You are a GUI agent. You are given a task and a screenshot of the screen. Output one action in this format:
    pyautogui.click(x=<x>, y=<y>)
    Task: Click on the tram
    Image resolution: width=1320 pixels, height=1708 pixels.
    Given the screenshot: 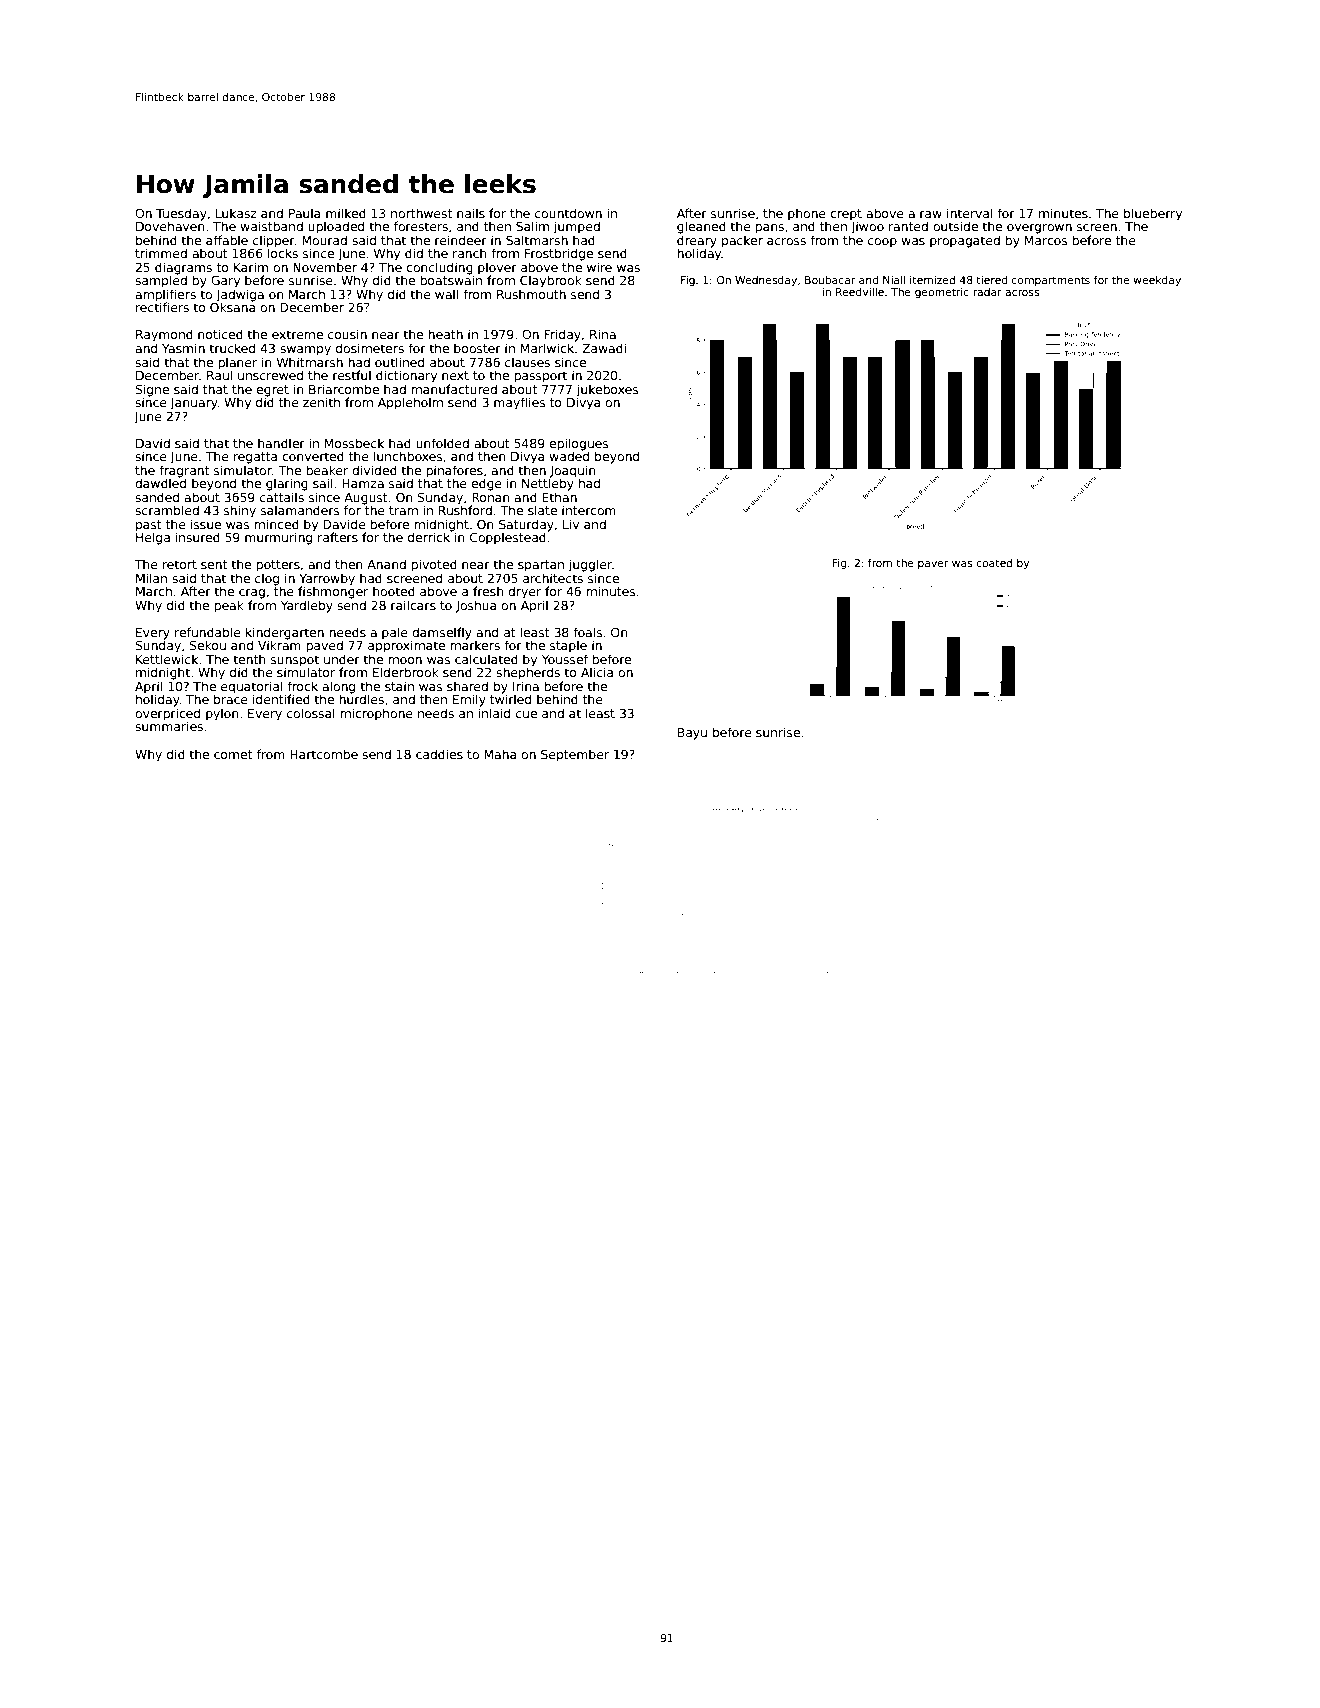 What is the action you would take?
    pyautogui.click(x=403, y=510)
